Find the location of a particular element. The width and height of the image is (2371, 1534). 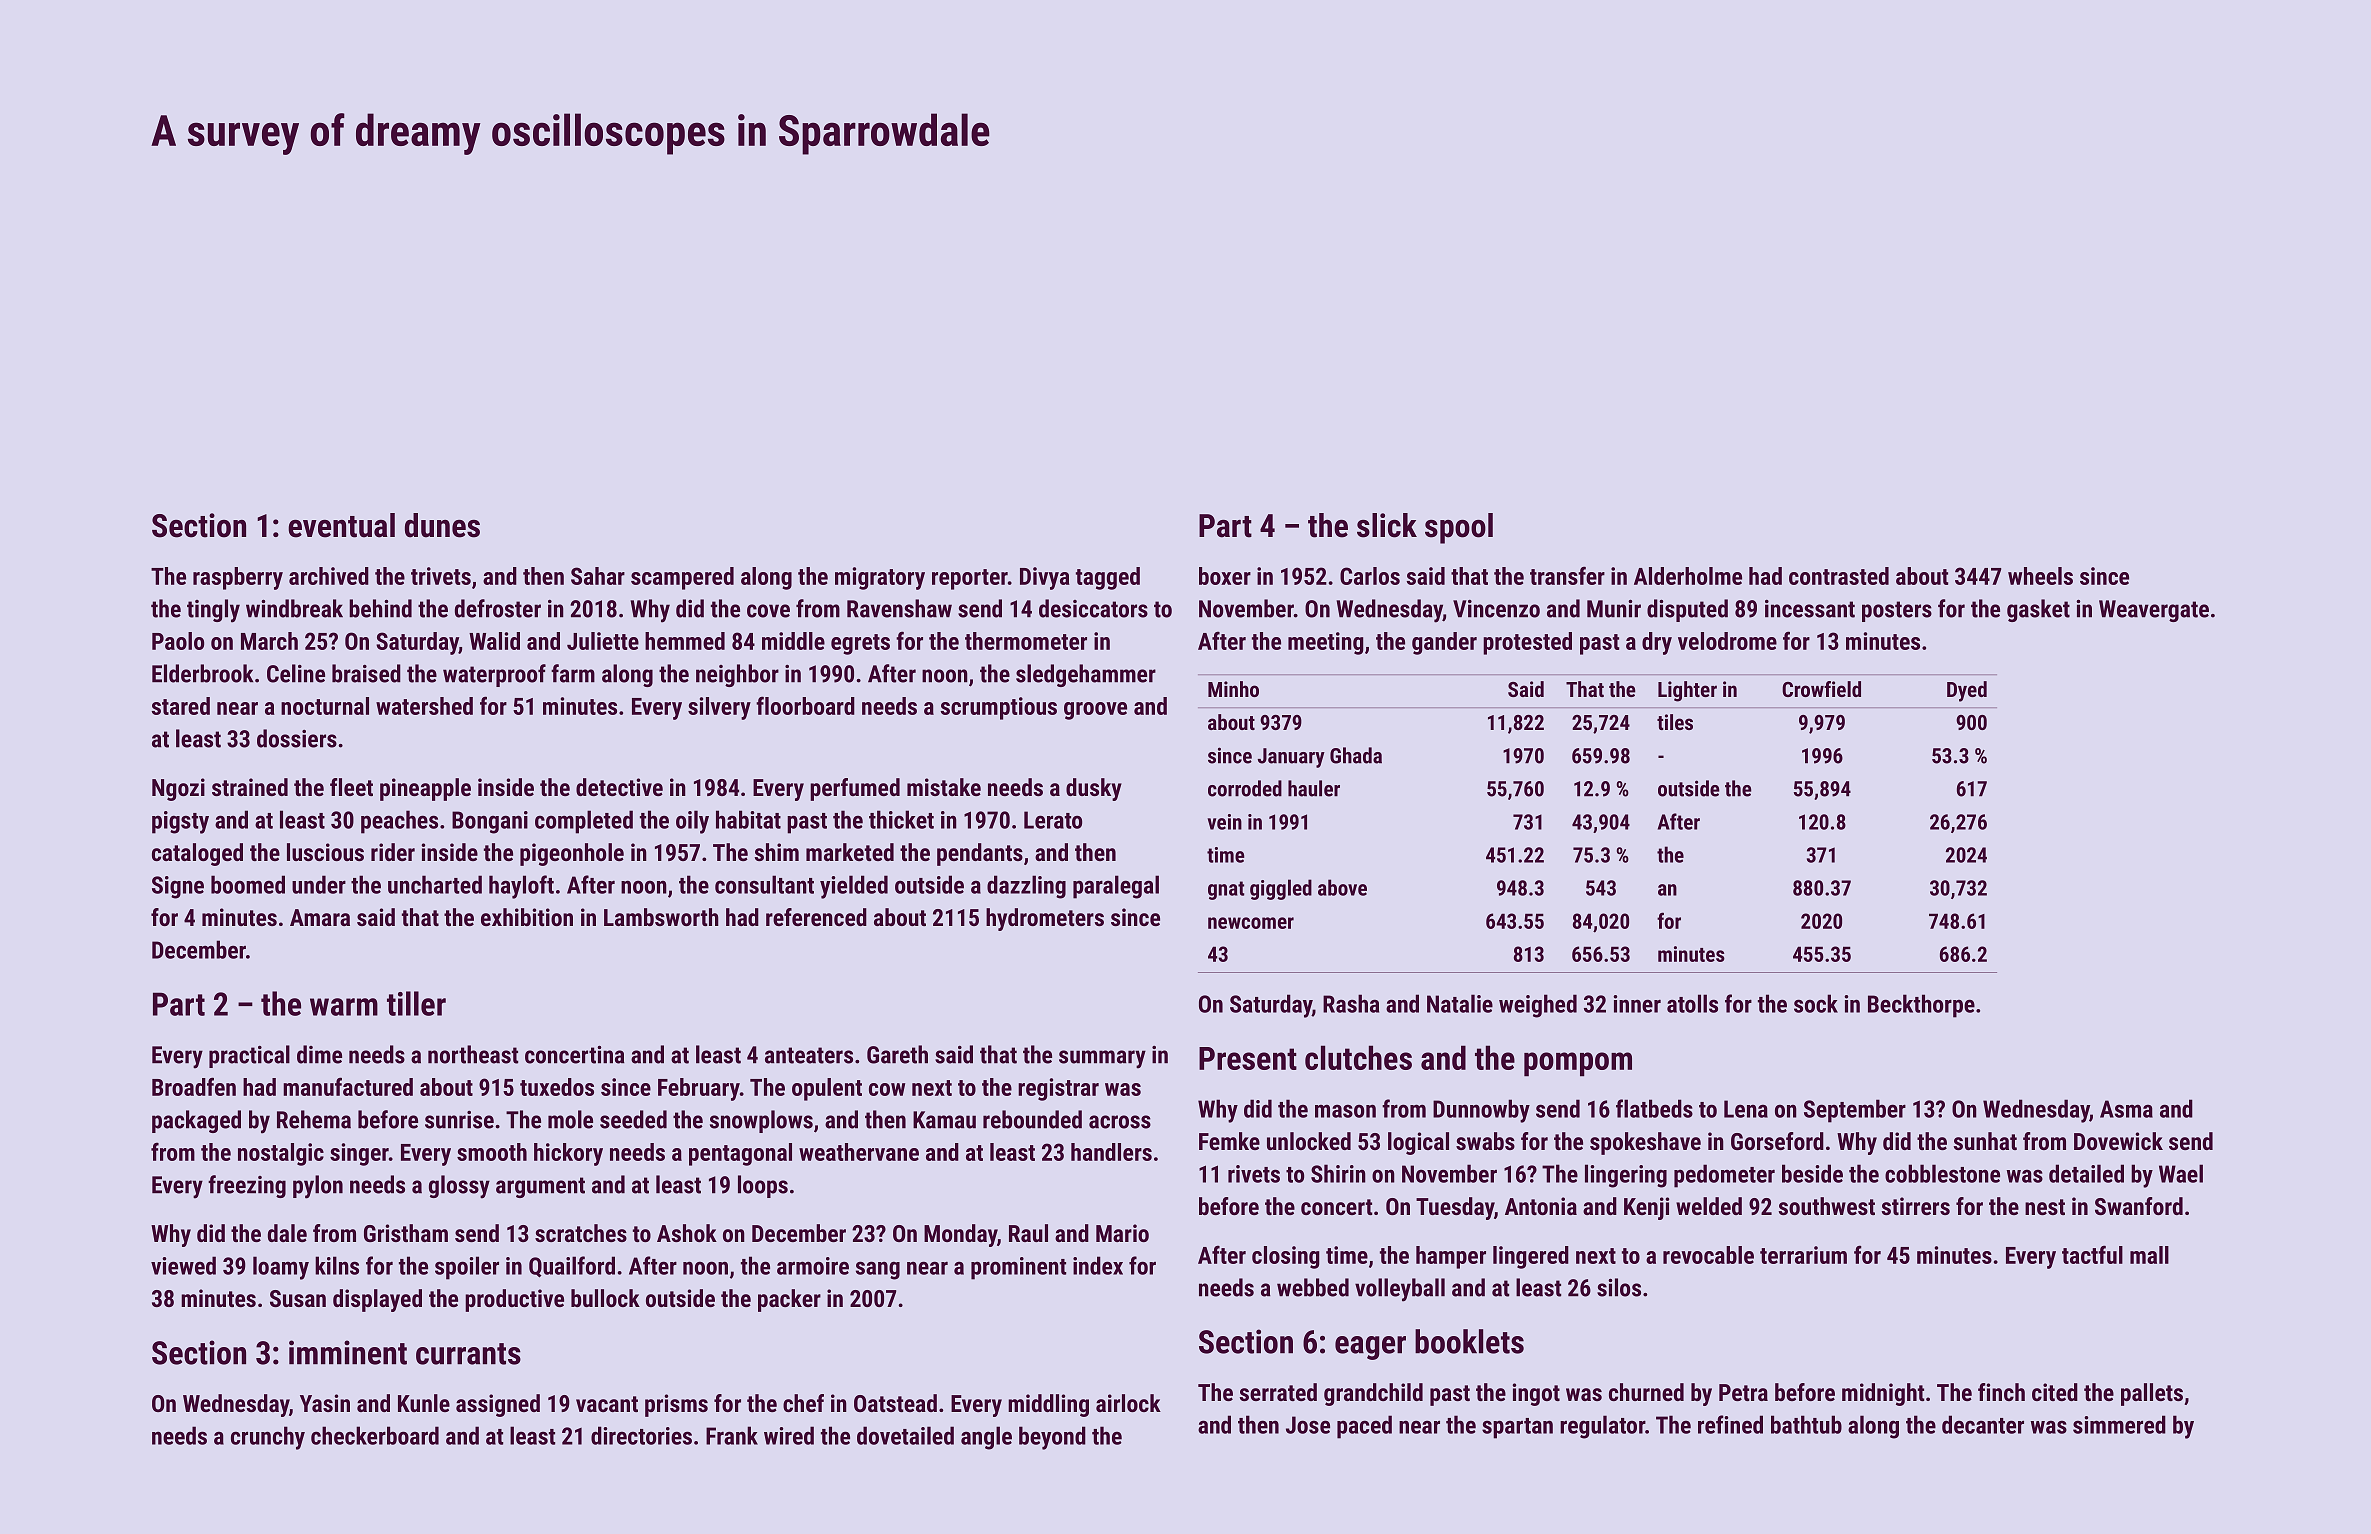

Broadfen is located at coordinates (194, 1086).
